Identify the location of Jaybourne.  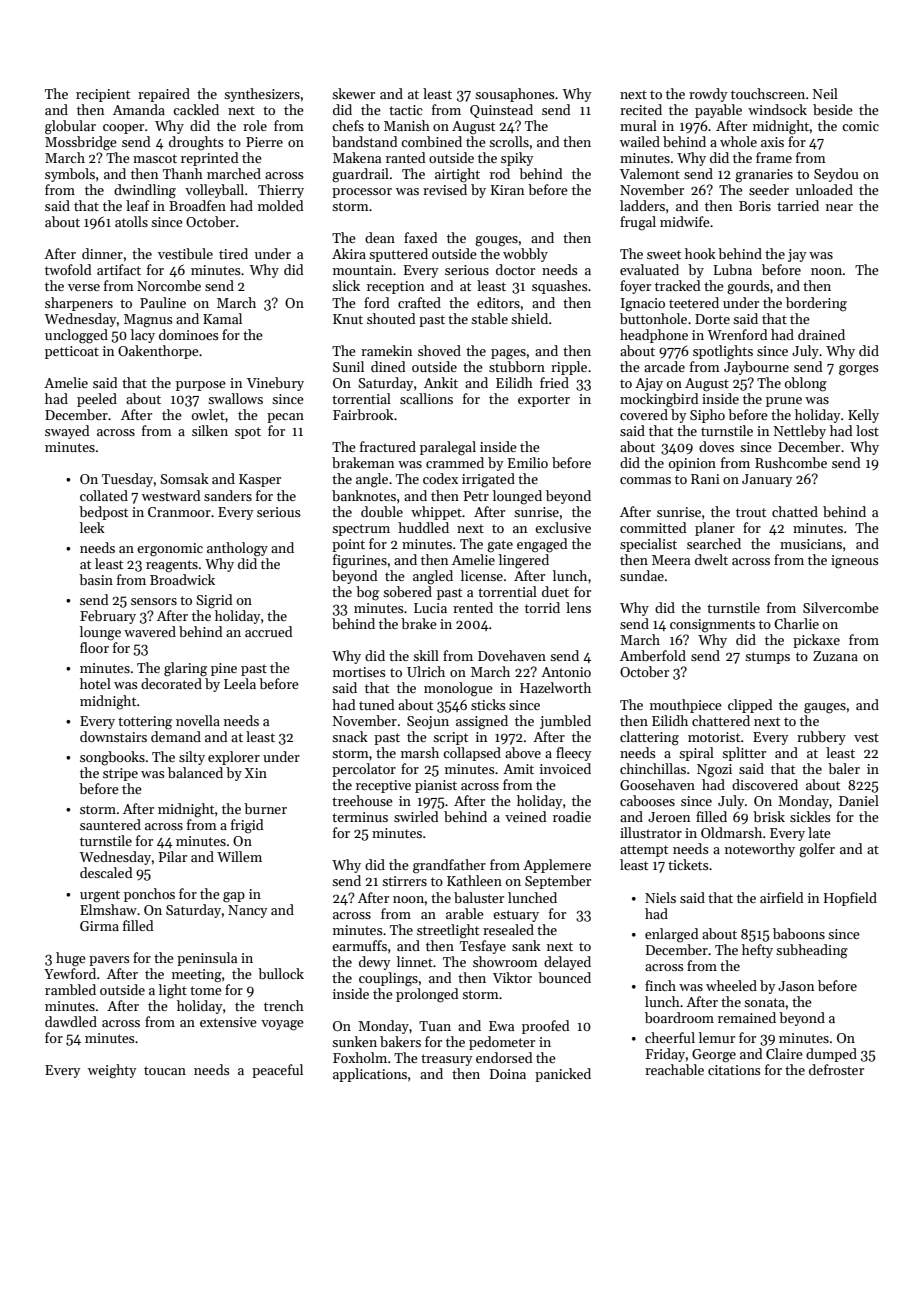
(756, 368).
